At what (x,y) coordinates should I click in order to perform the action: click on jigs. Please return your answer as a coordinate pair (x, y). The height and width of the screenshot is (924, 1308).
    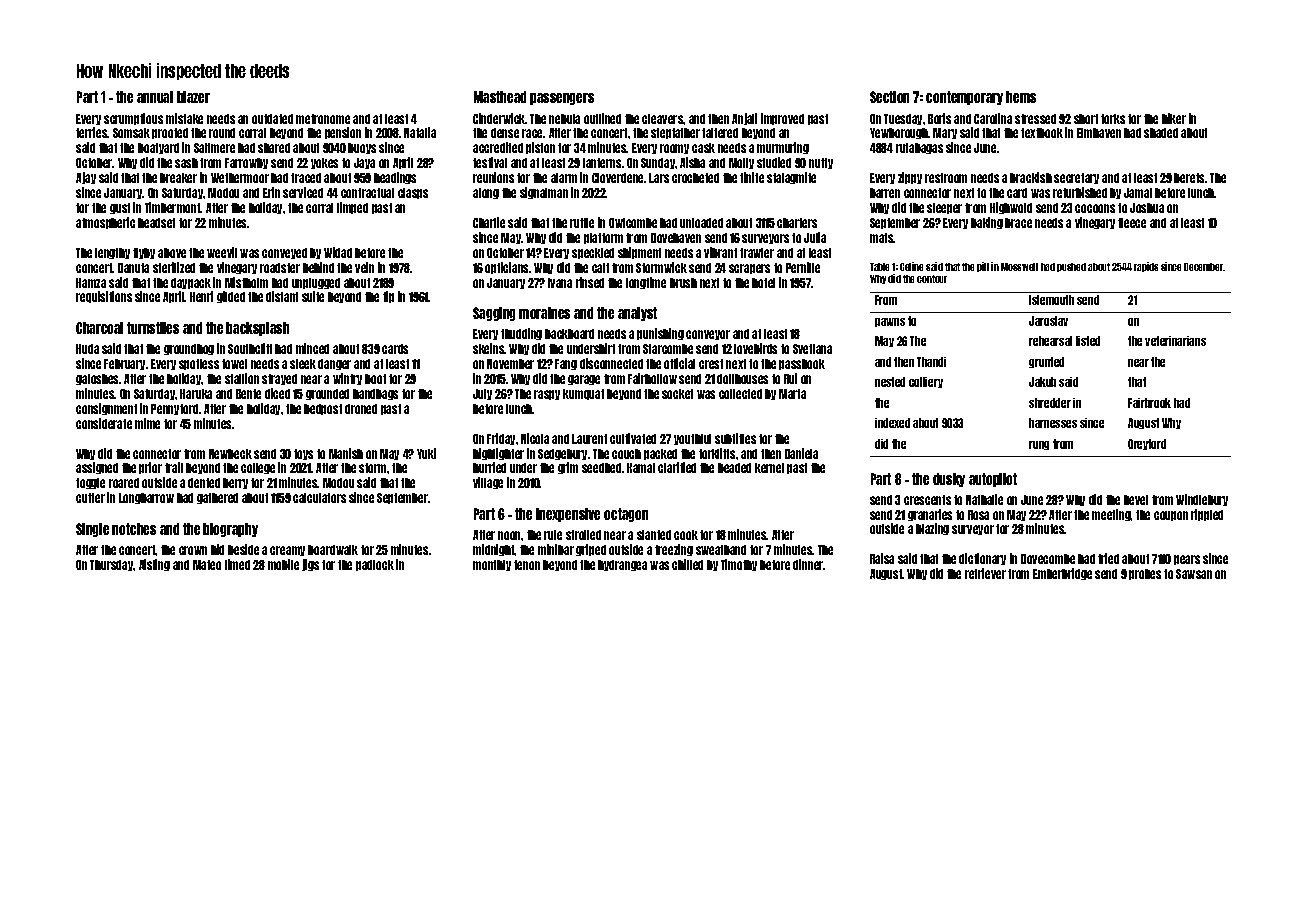
    Looking at the image, I should click on (310, 565).
